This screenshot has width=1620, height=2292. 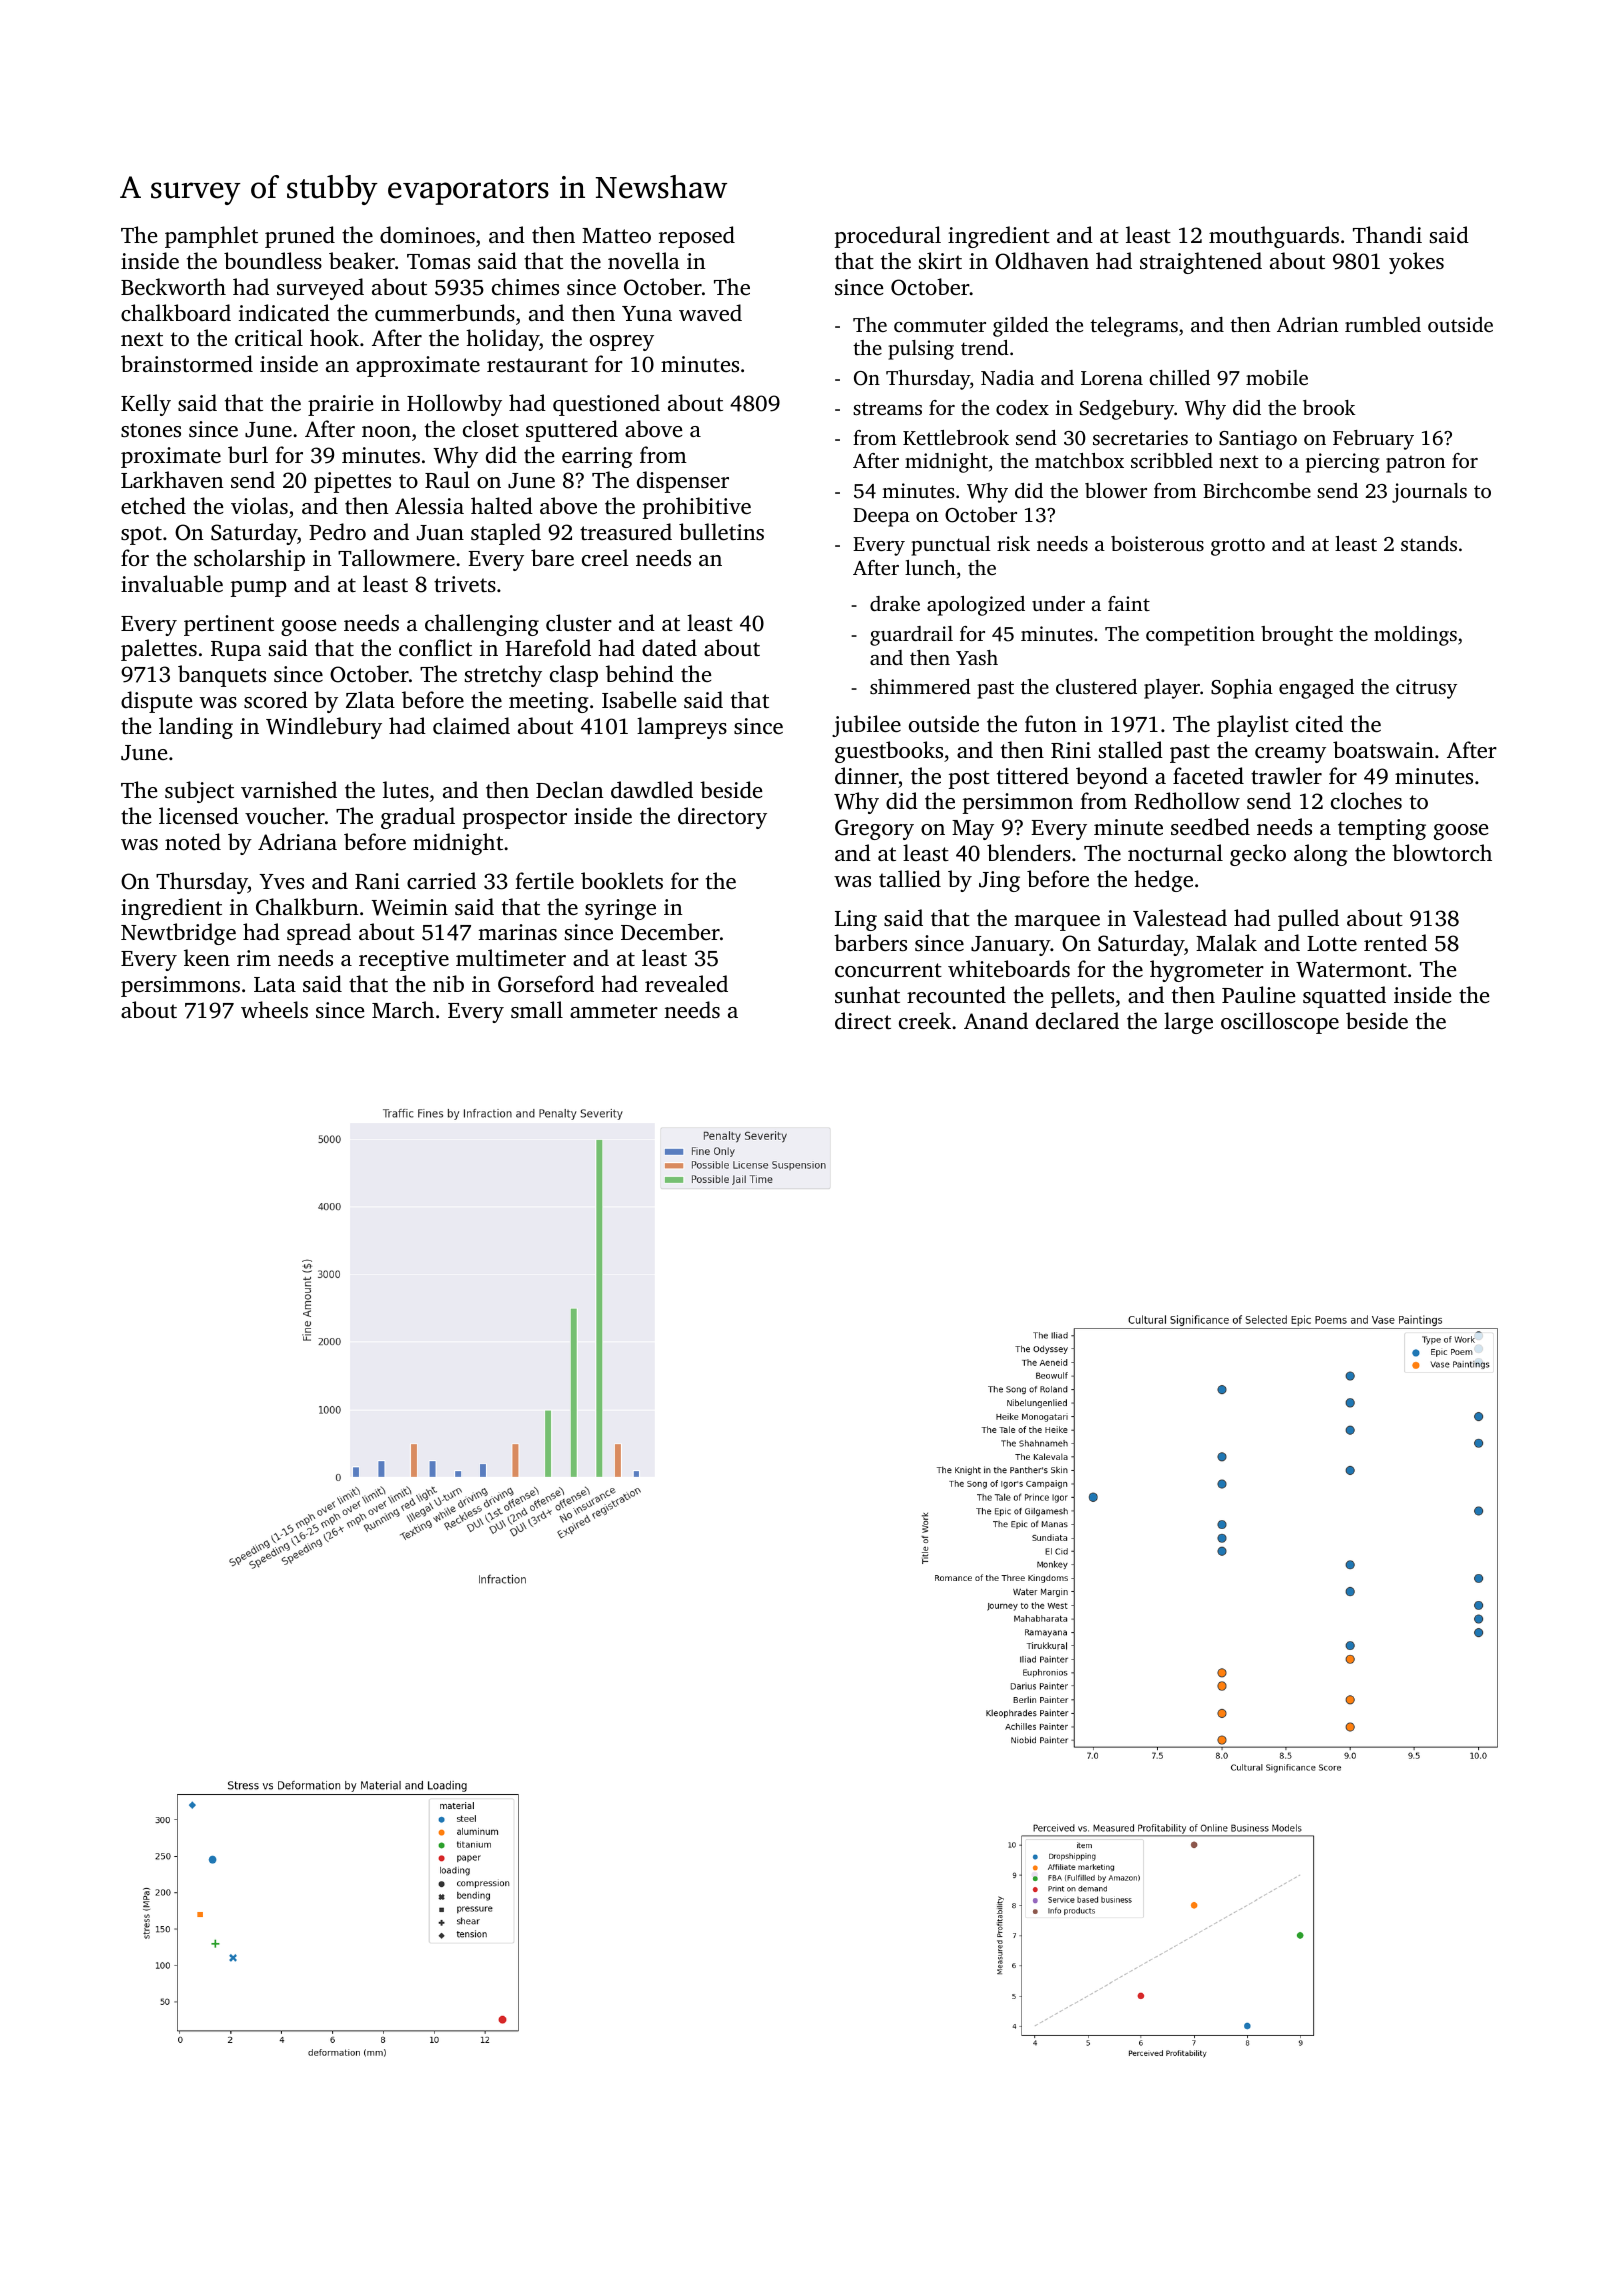 What do you see at coordinates (682, 728) in the screenshot?
I see `lampreys` at bounding box center [682, 728].
